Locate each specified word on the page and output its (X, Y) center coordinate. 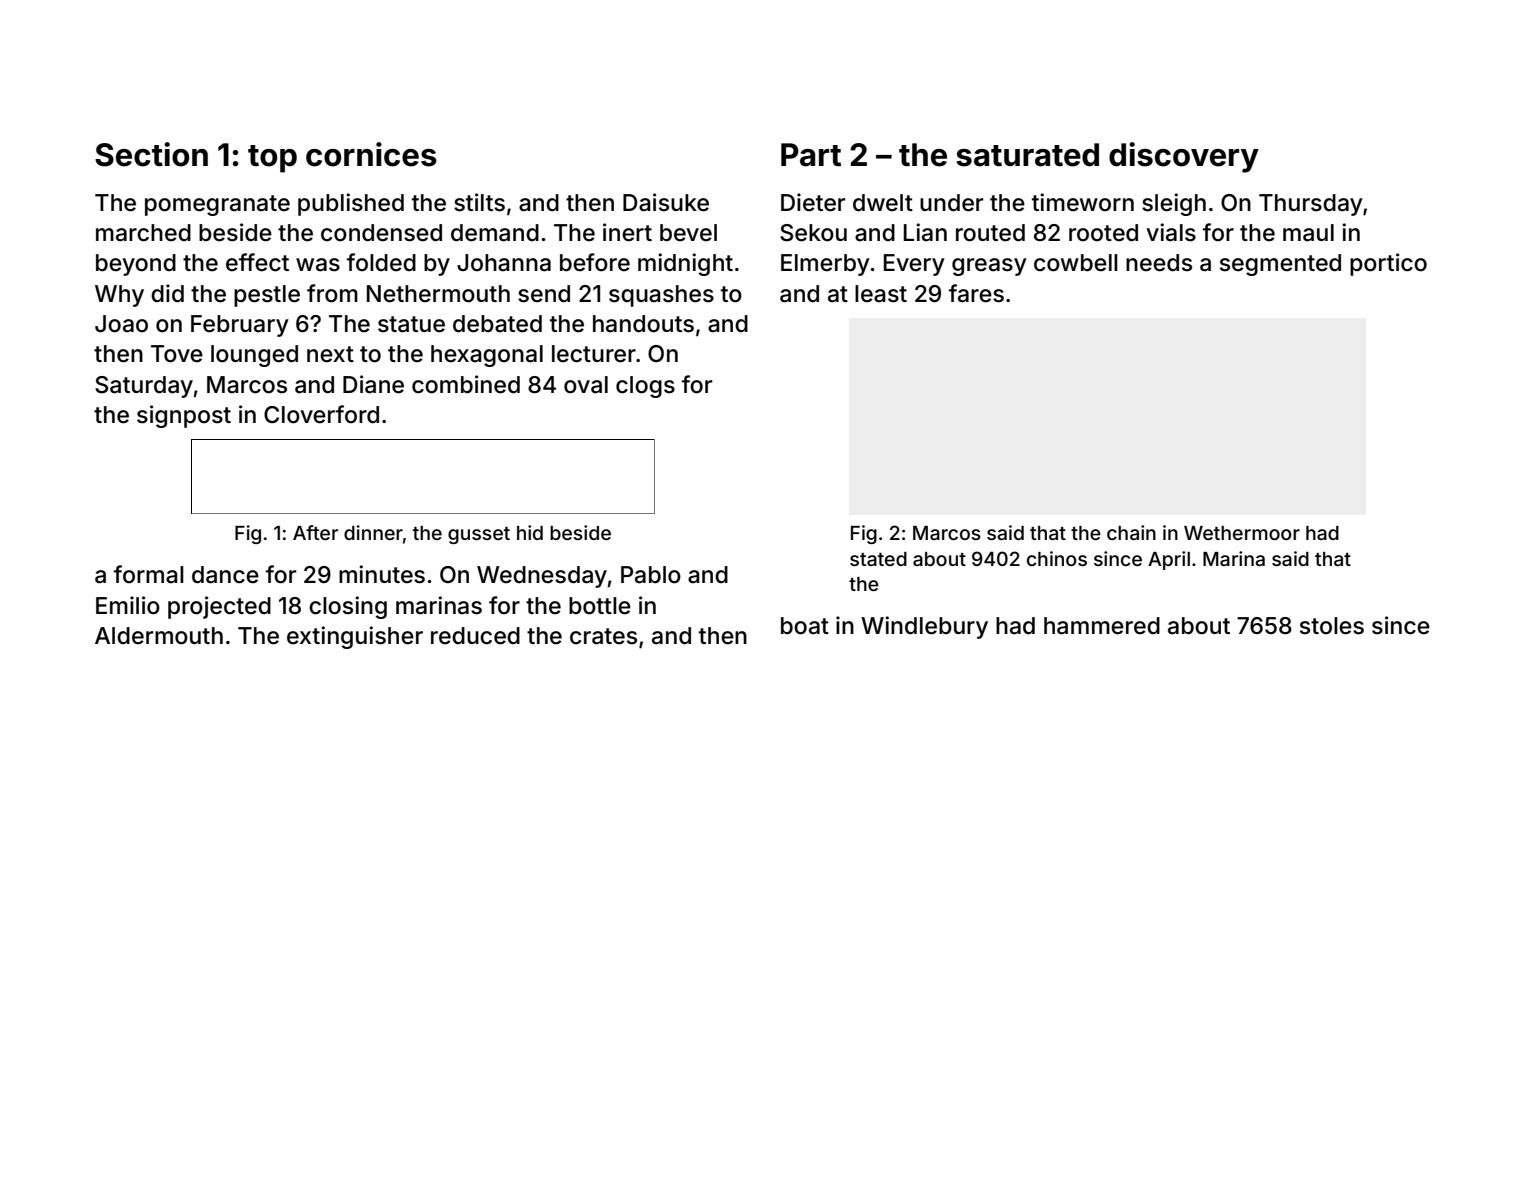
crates (603, 636)
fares (976, 293)
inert (627, 232)
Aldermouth (159, 636)
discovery (1184, 157)
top (272, 159)
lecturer (594, 354)
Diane (373, 384)
